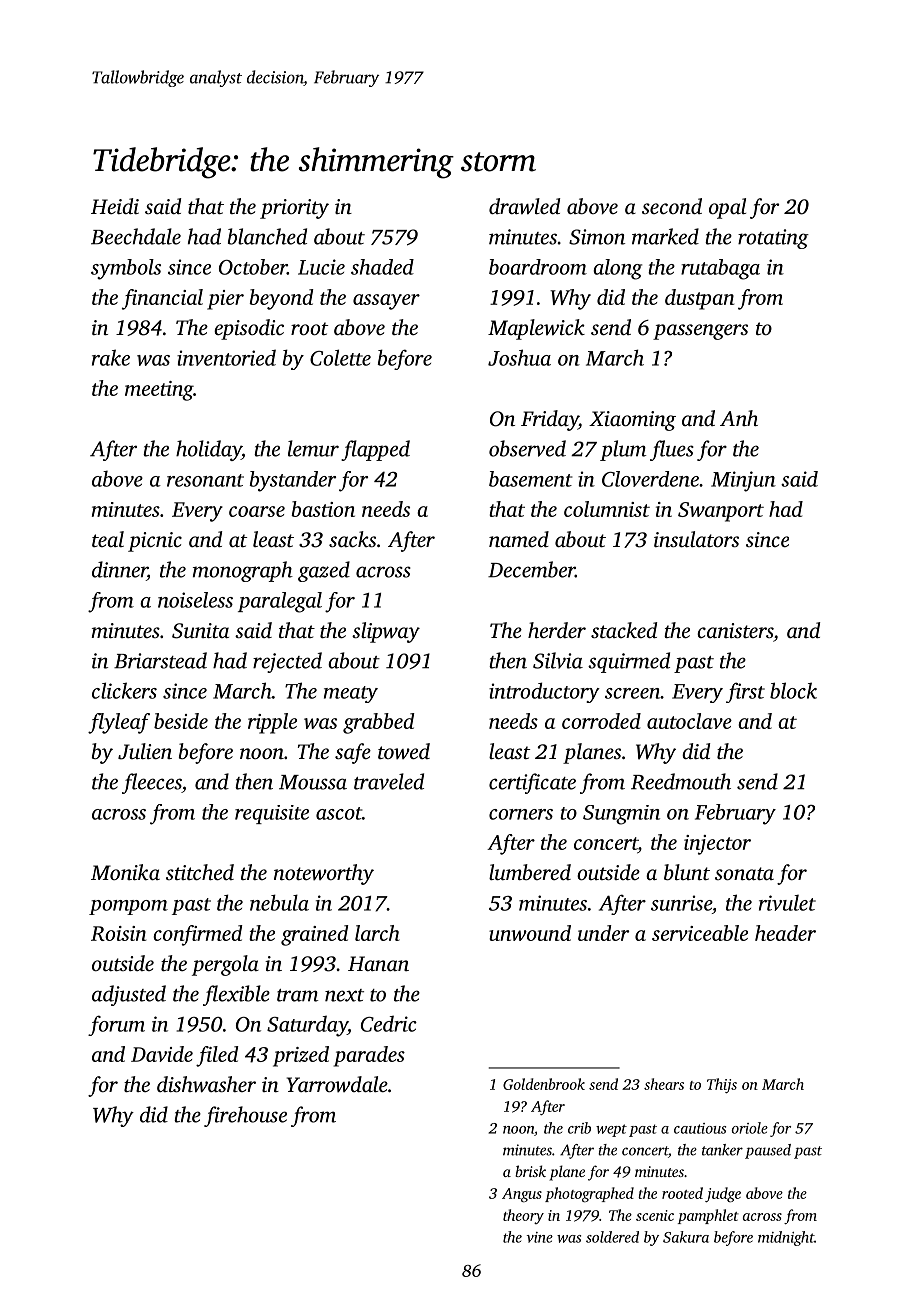  I want to click on holiday, so click(209, 450).
